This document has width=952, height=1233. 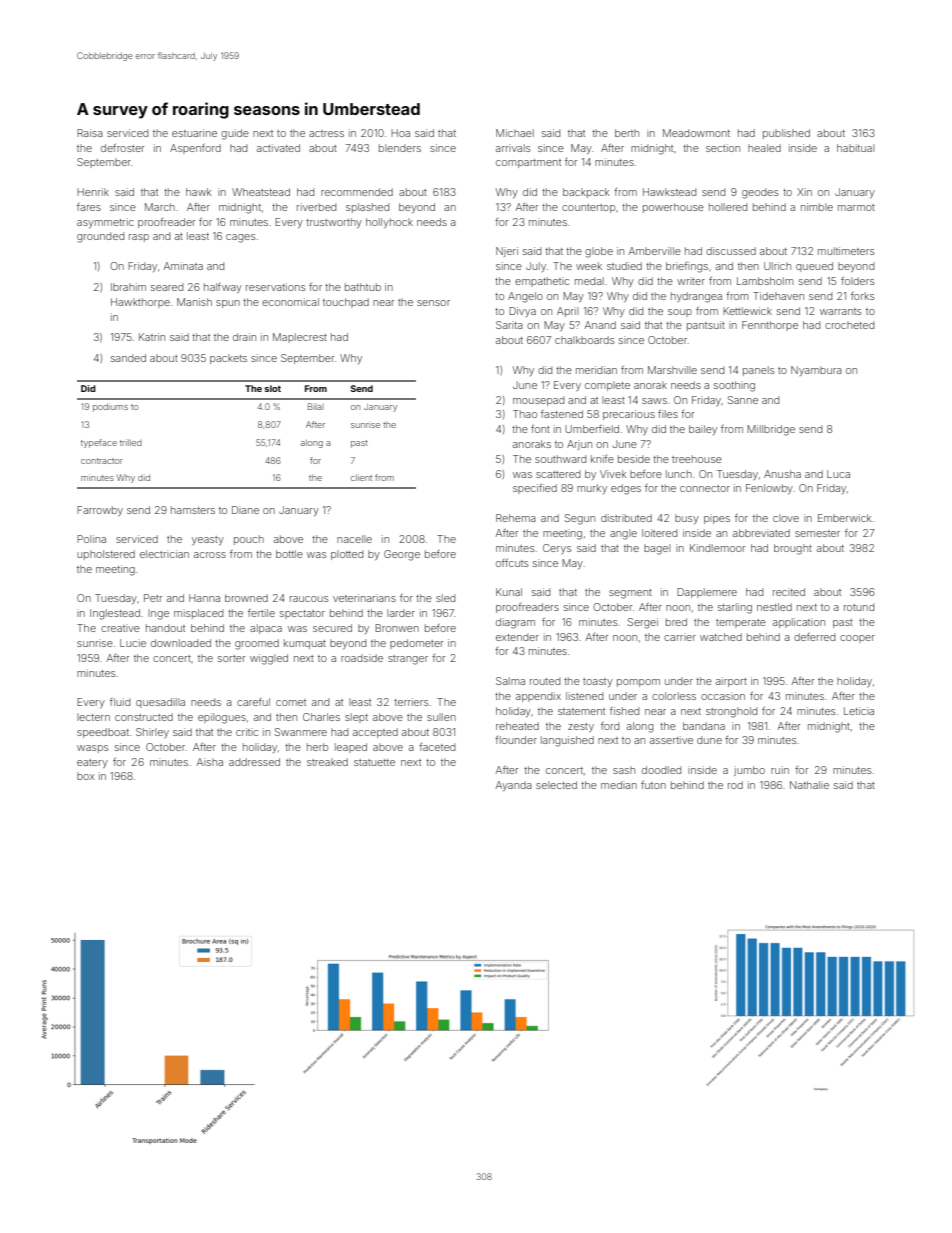 I want to click on appendix, so click(x=538, y=697).
